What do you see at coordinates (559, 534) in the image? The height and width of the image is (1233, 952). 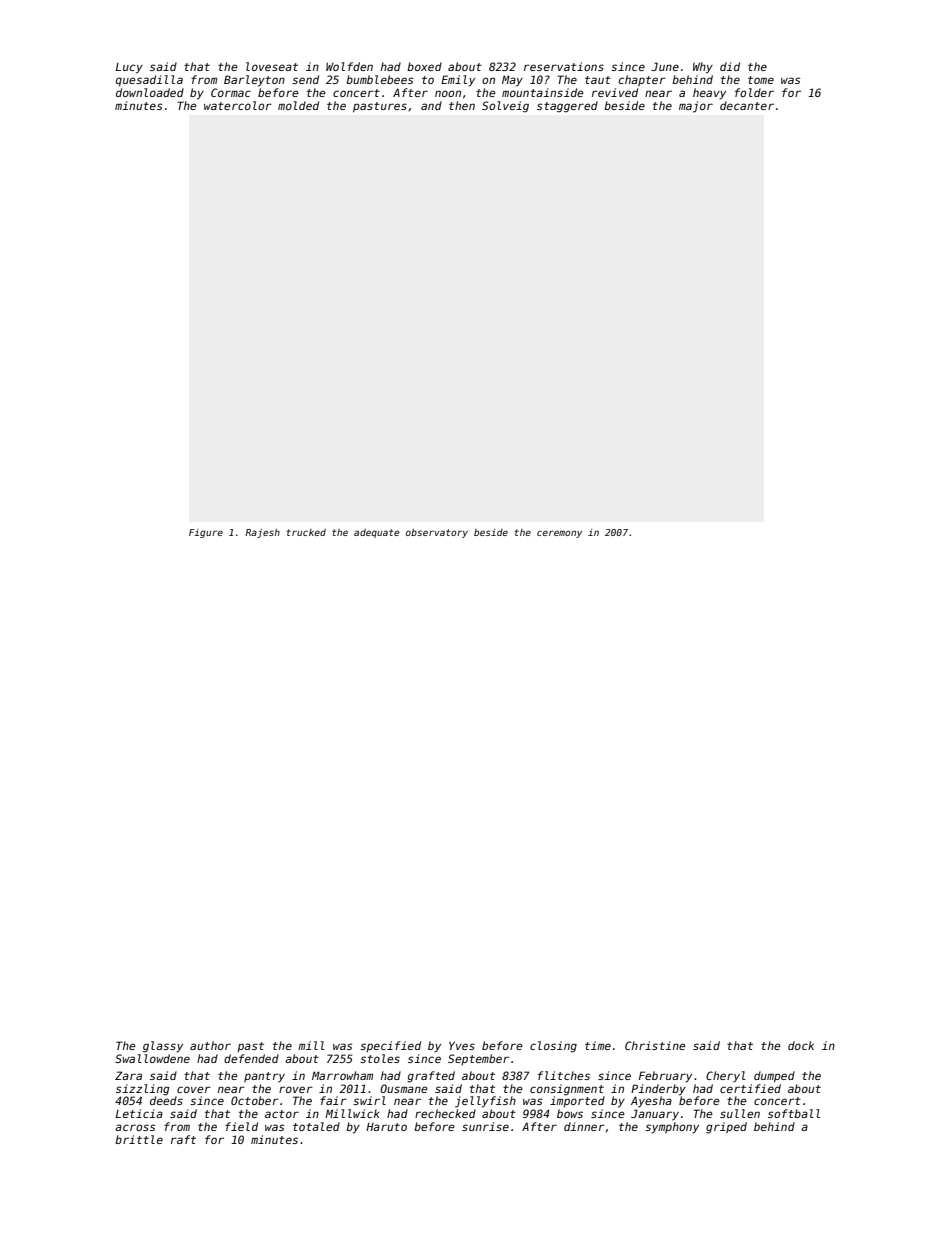 I see `ceremony` at bounding box center [559, 534].
